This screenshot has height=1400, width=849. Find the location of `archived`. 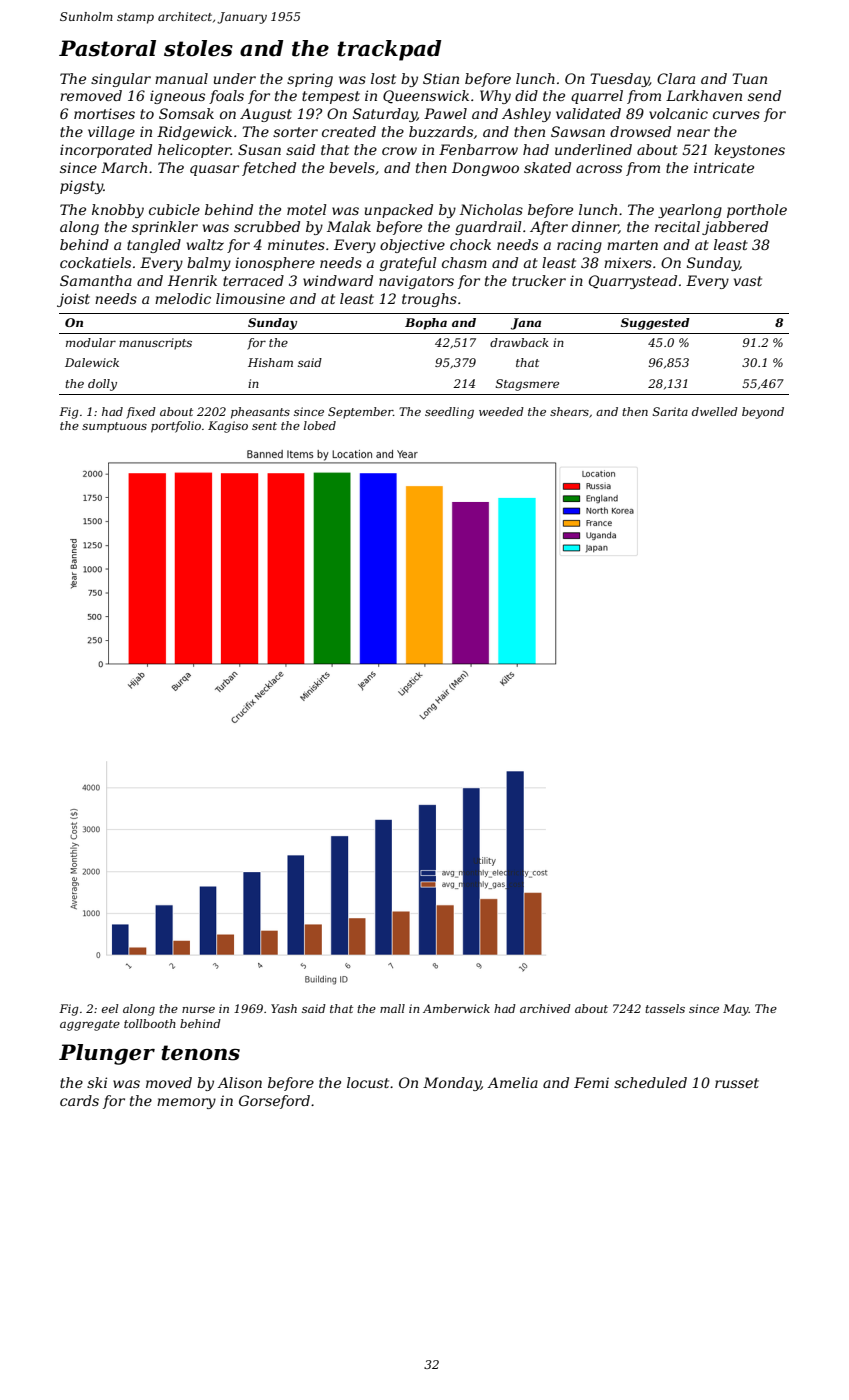

archived is located at coordinates (545, 1008).
